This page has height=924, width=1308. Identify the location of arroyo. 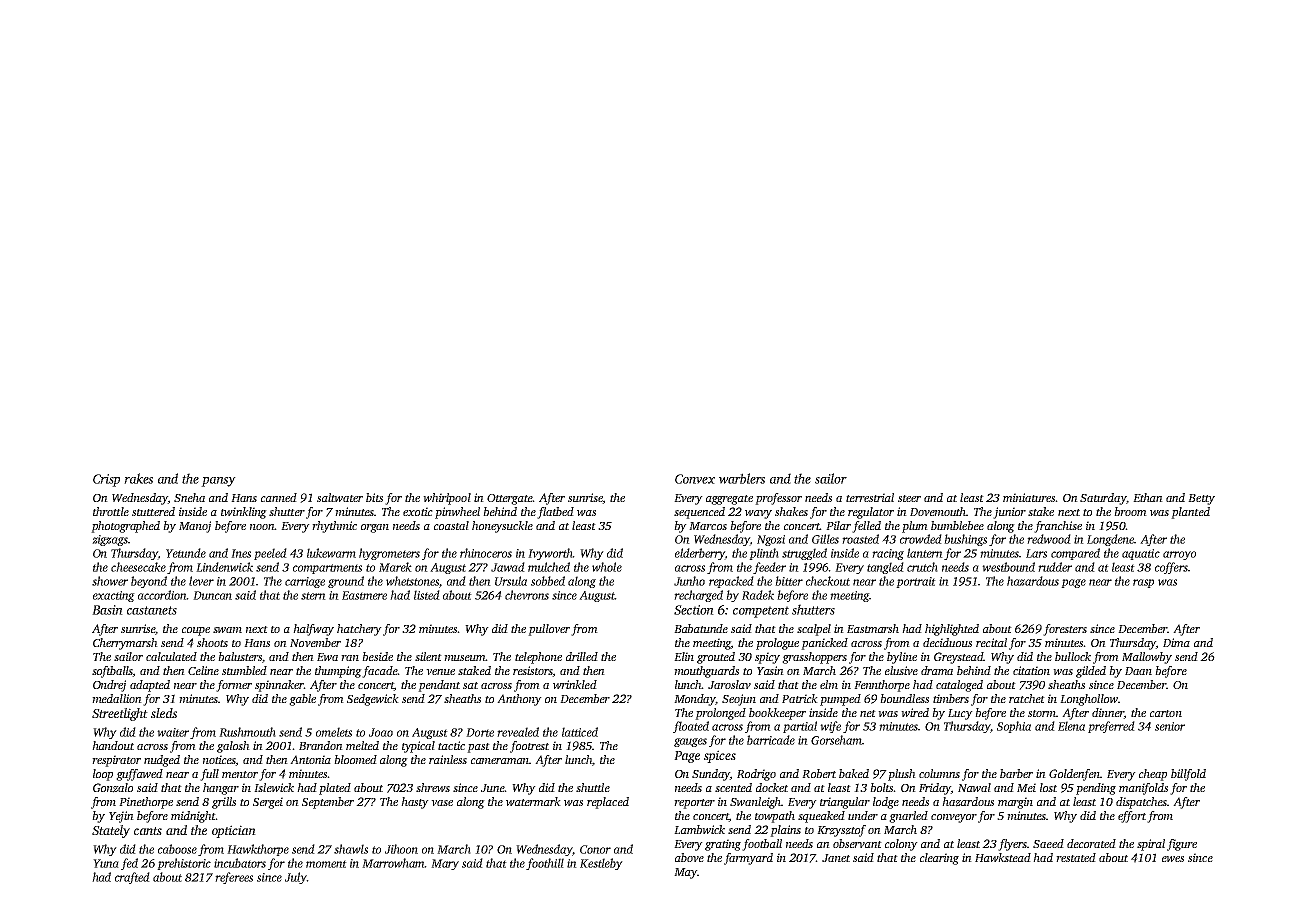
(1179, 555).
